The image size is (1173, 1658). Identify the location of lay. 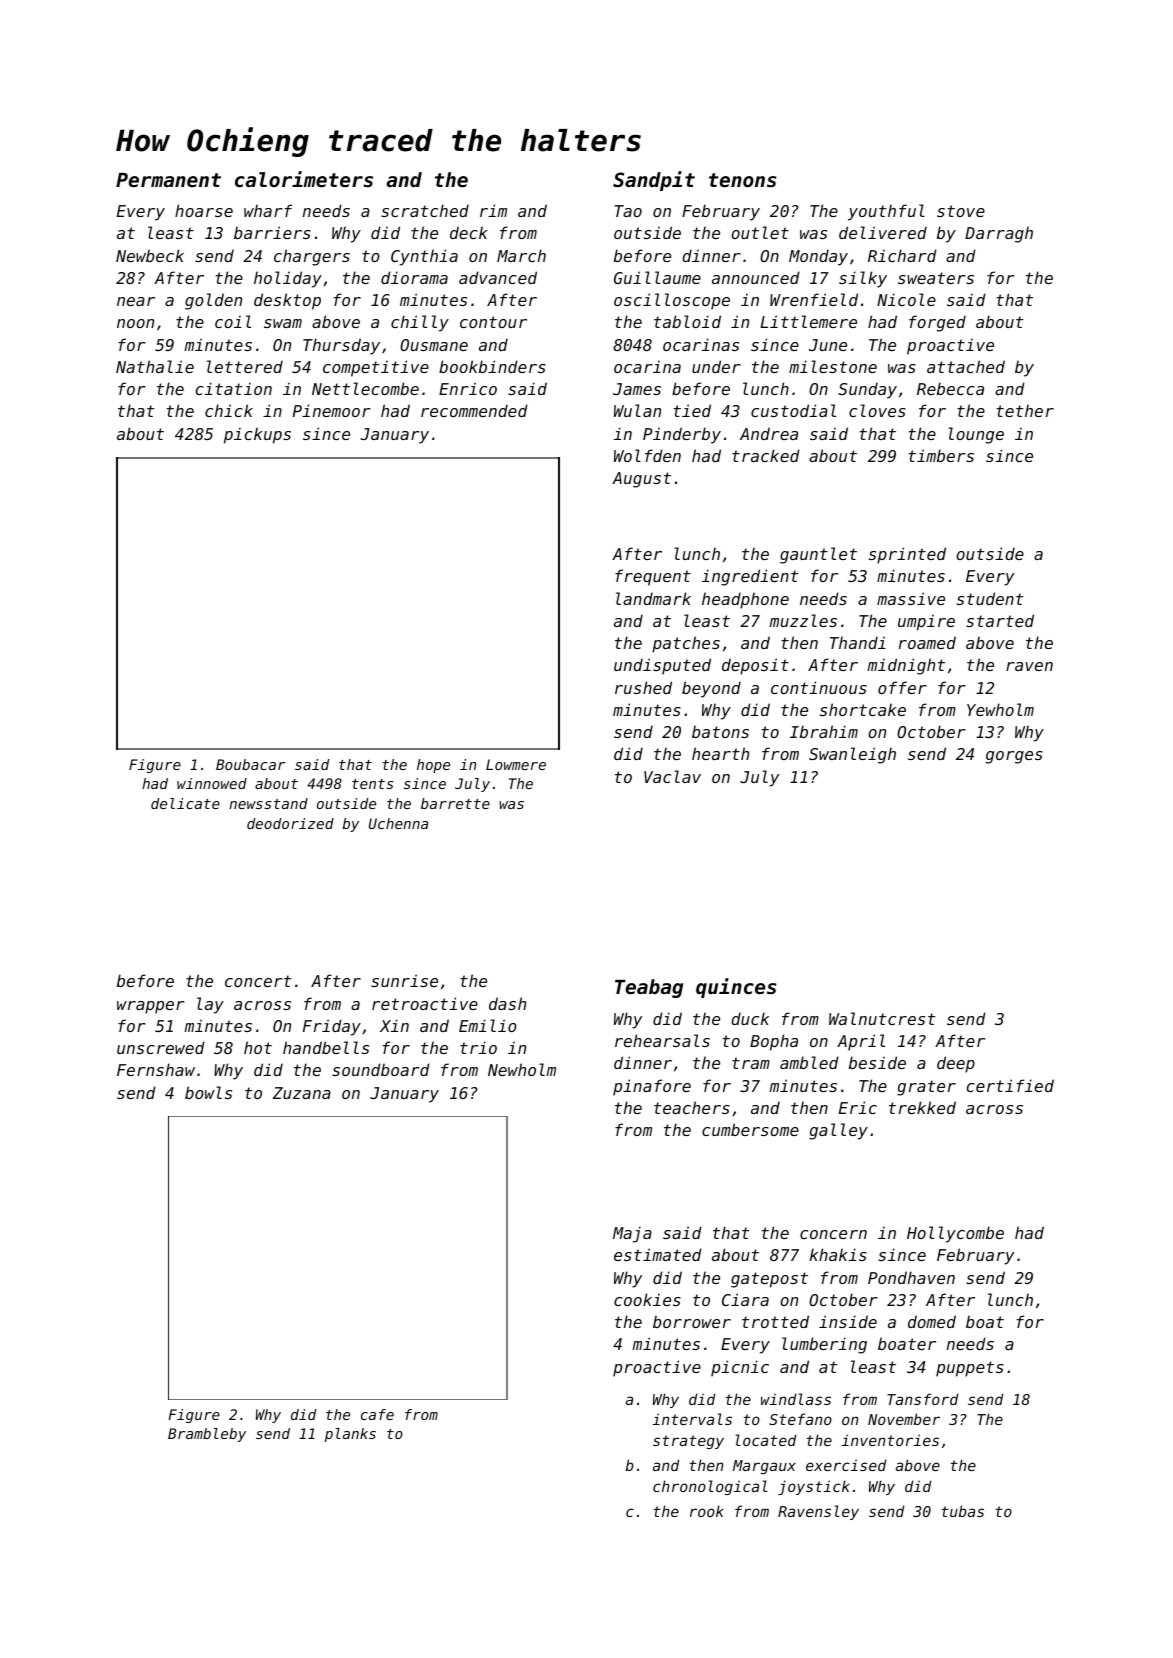
(210, 1005).
